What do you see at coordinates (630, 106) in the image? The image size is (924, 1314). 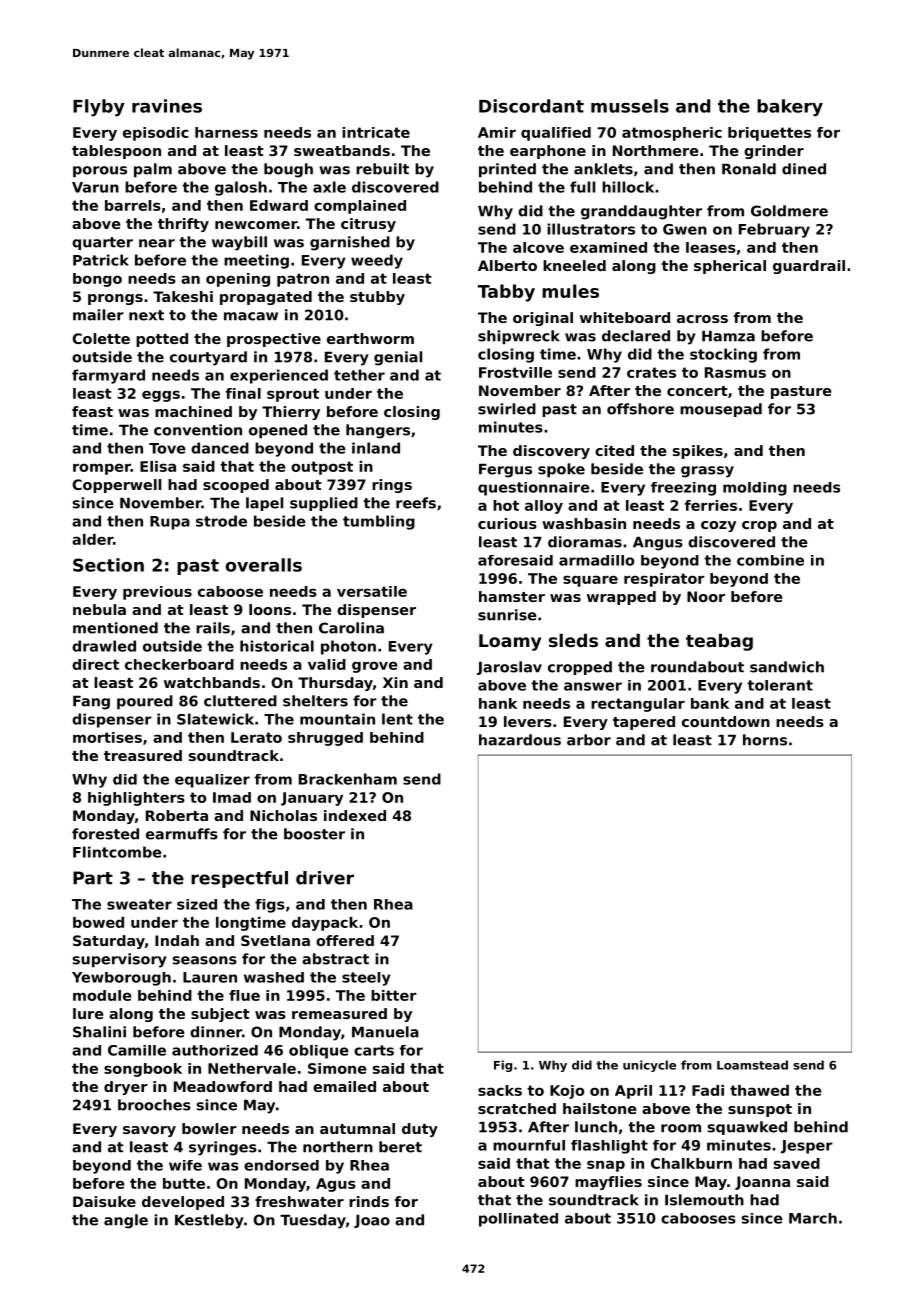 I see `mussels` at bounding box center [630, 106].
